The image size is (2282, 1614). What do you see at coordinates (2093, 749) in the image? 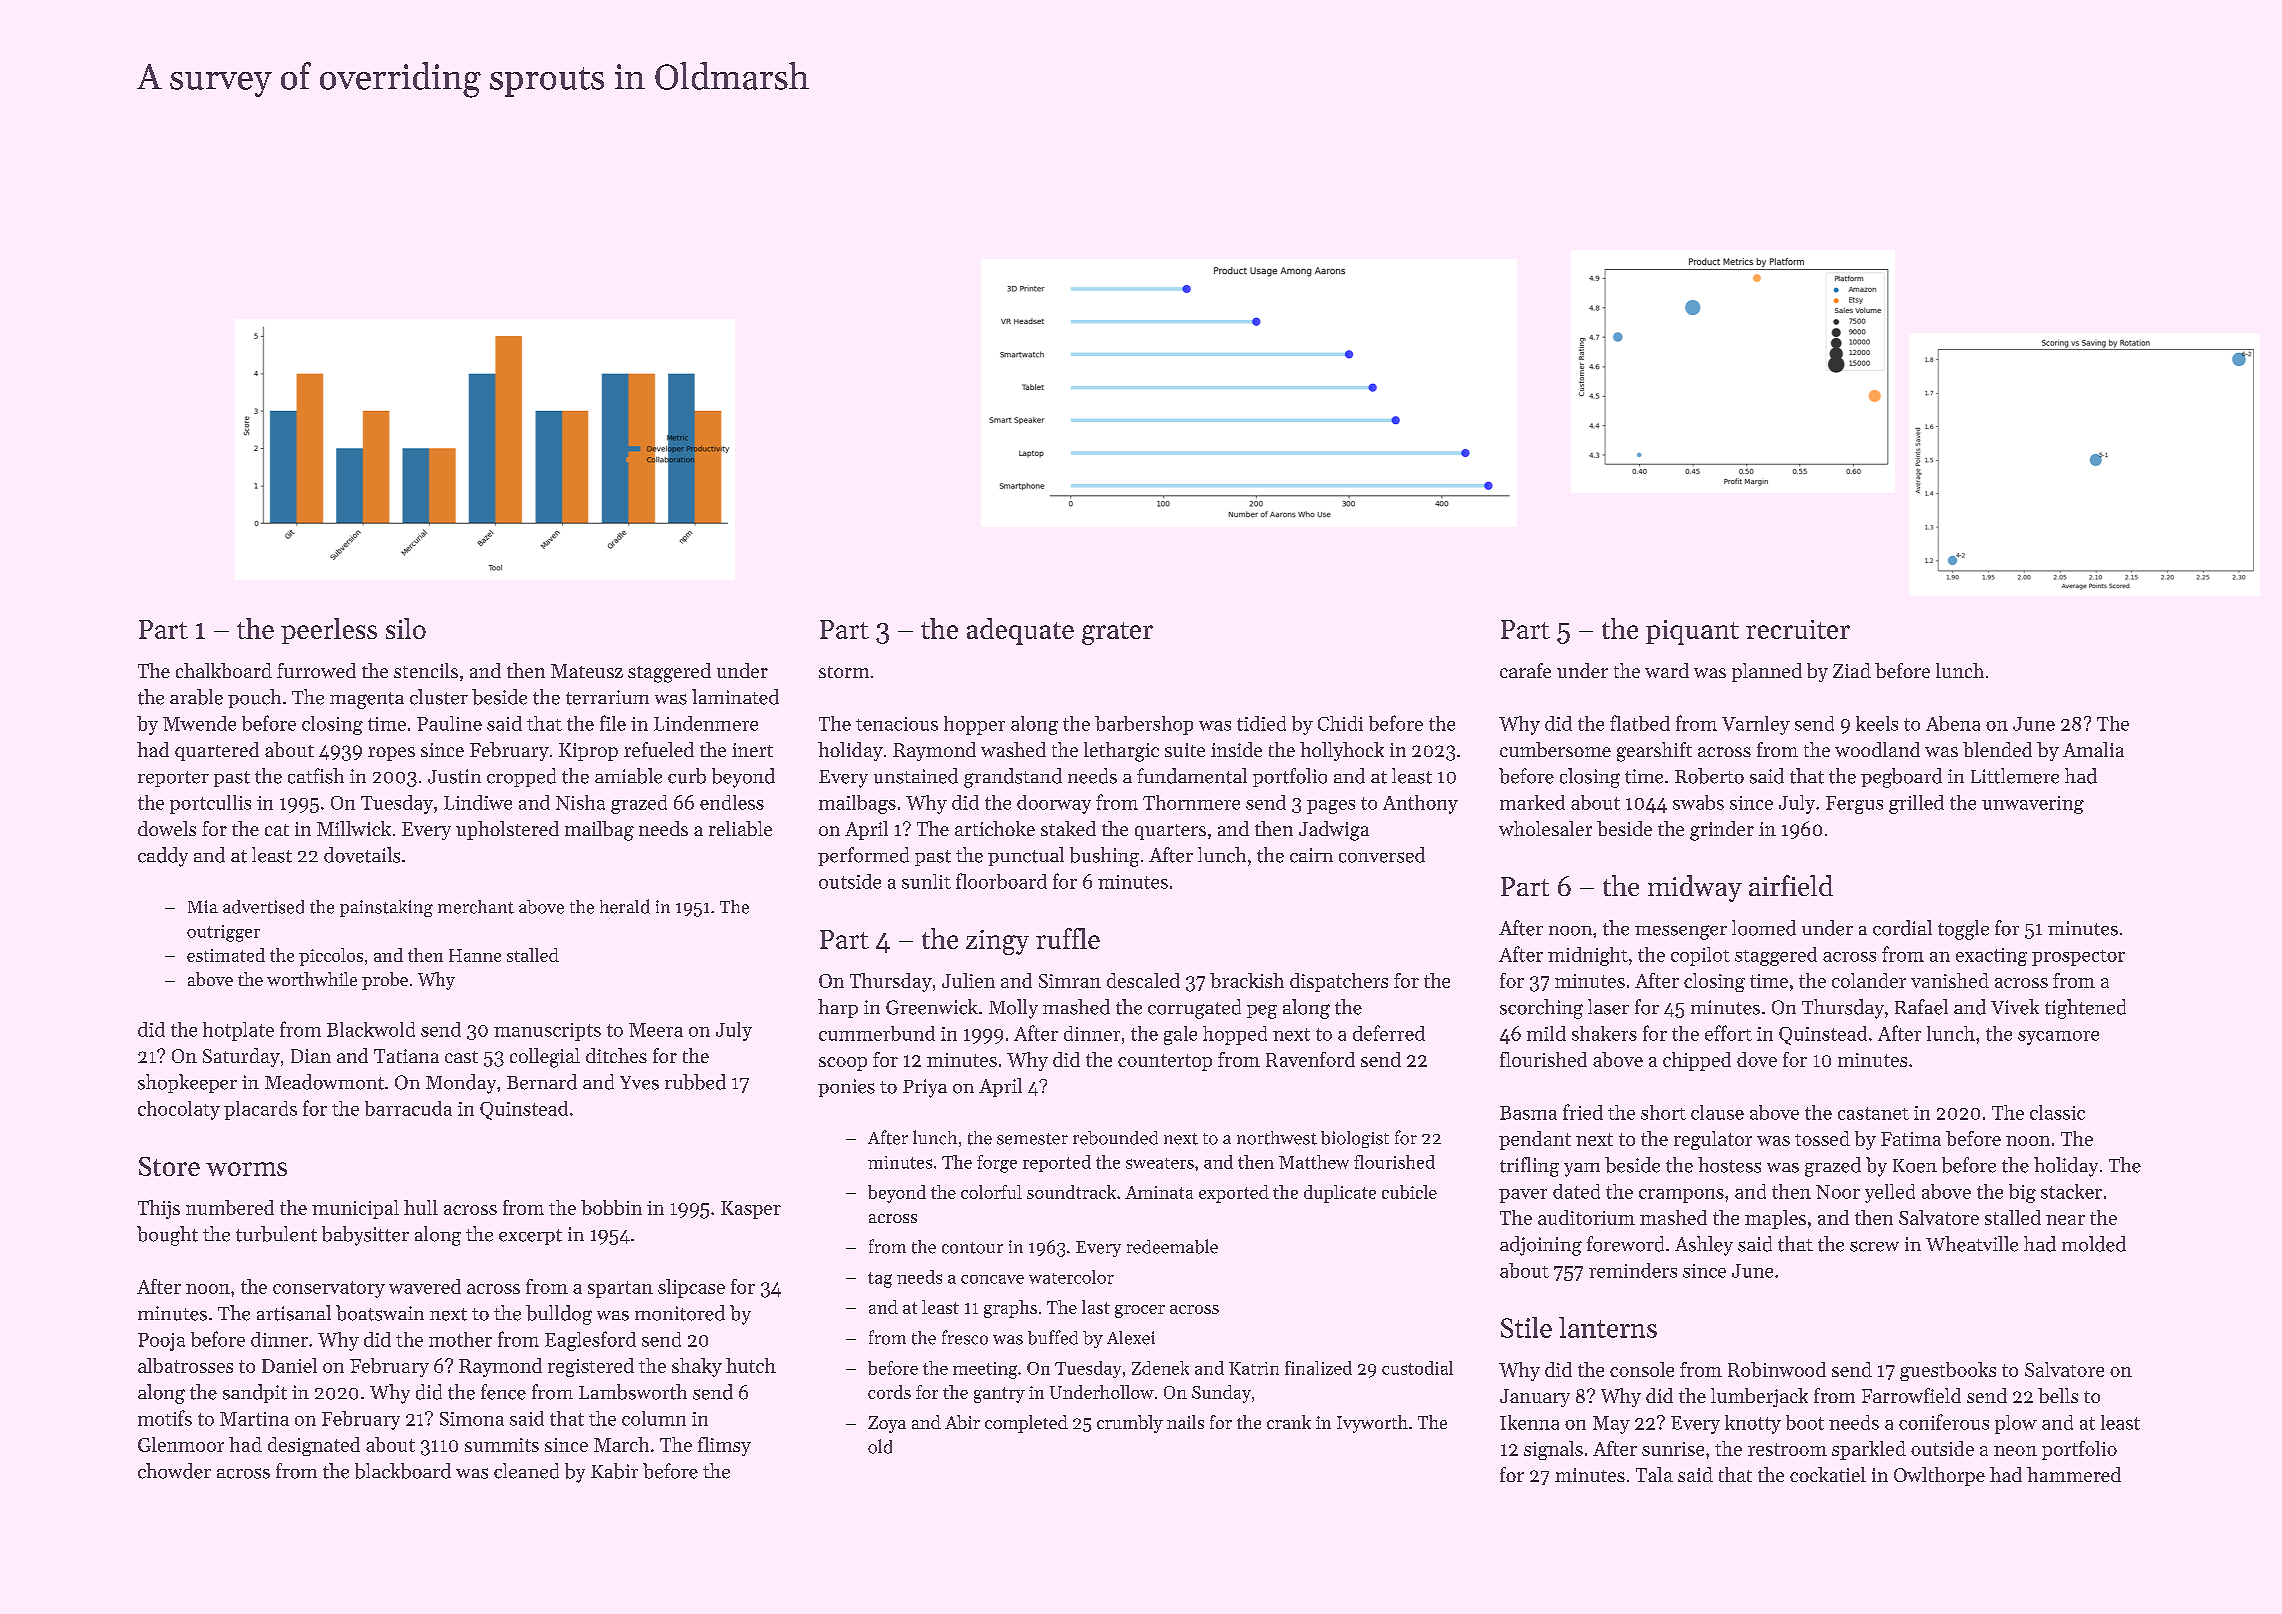
I see `Amalia` at bounding box center [2093, 749].
